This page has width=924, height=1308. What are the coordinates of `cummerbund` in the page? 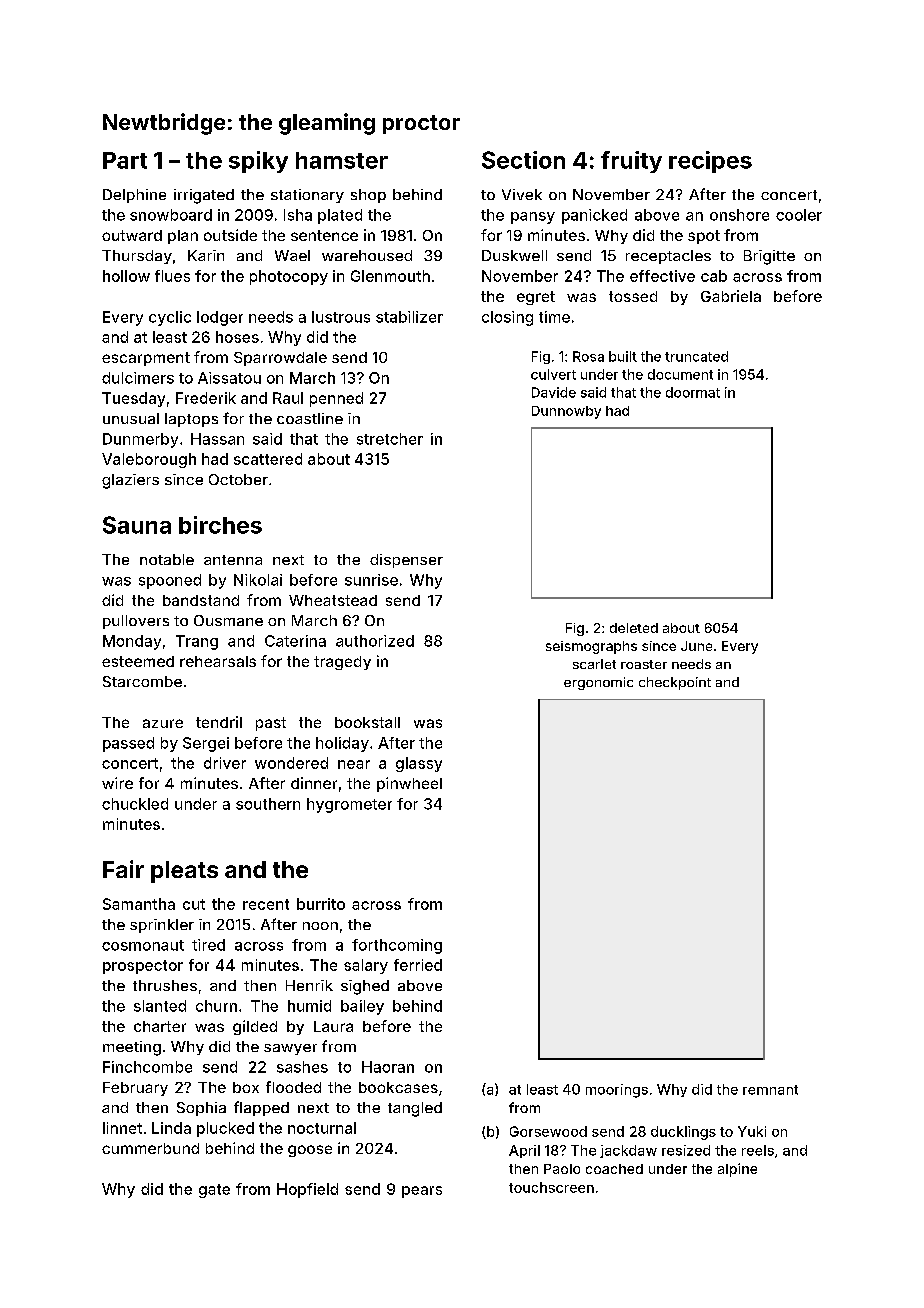 It's located at (150, 1148).
